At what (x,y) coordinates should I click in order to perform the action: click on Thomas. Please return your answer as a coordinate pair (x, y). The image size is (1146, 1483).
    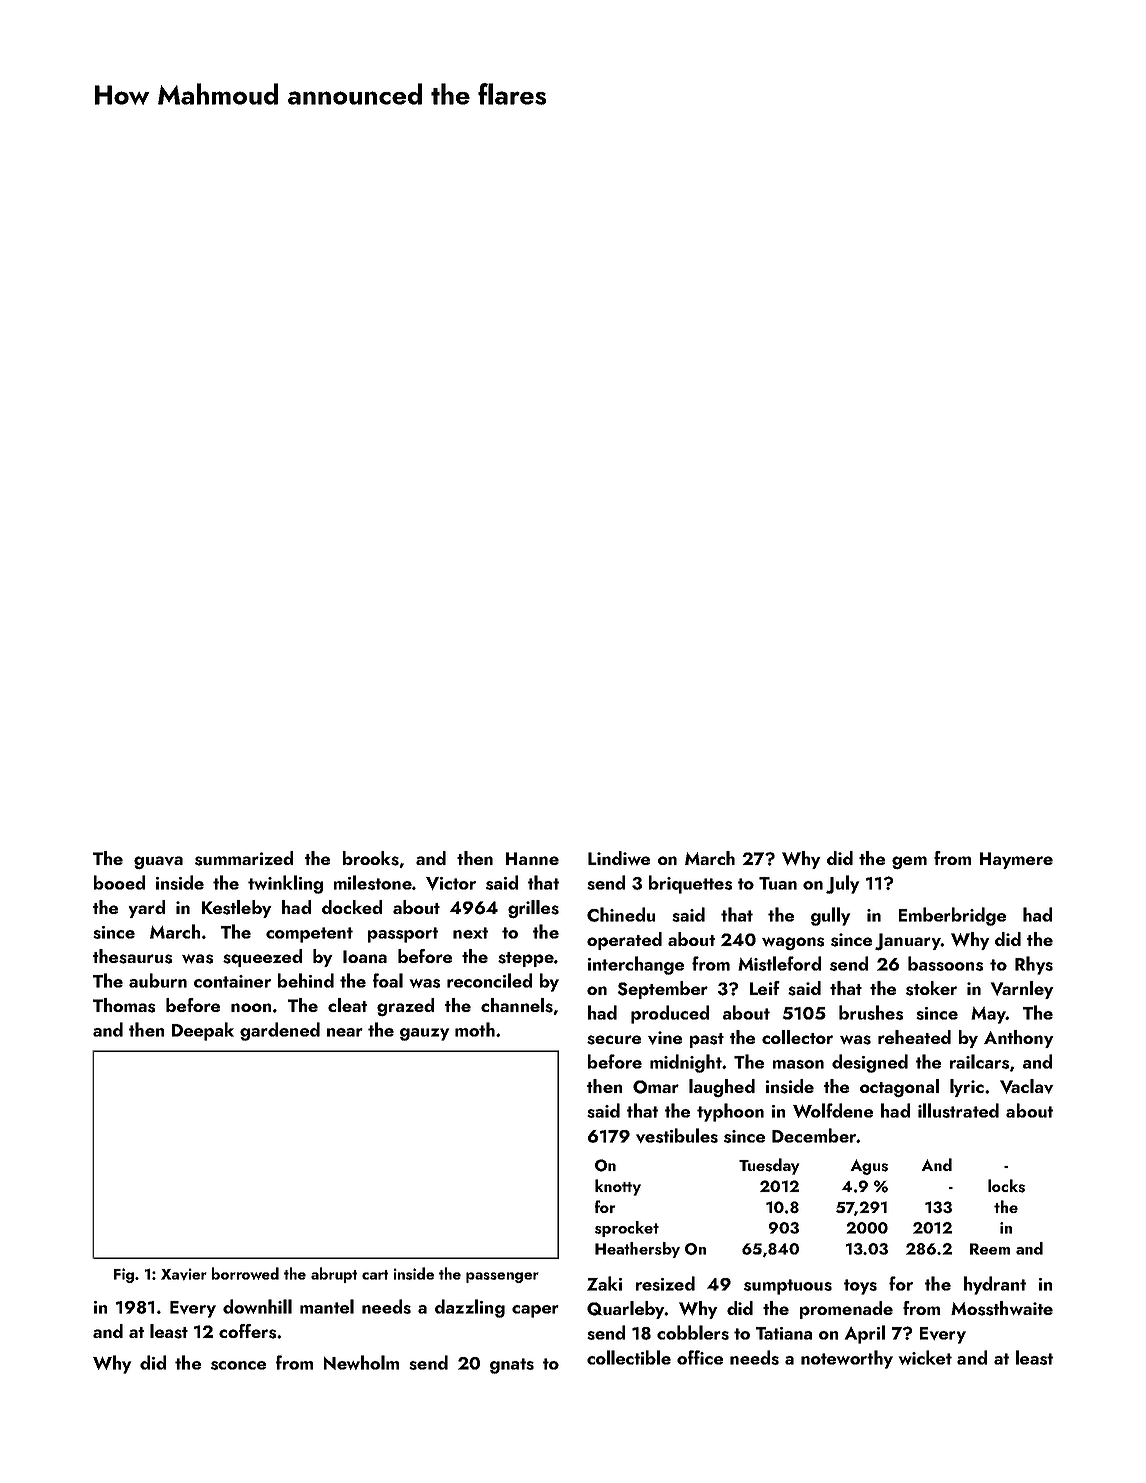
    Looking at the image, I should click on (124, 1005).
